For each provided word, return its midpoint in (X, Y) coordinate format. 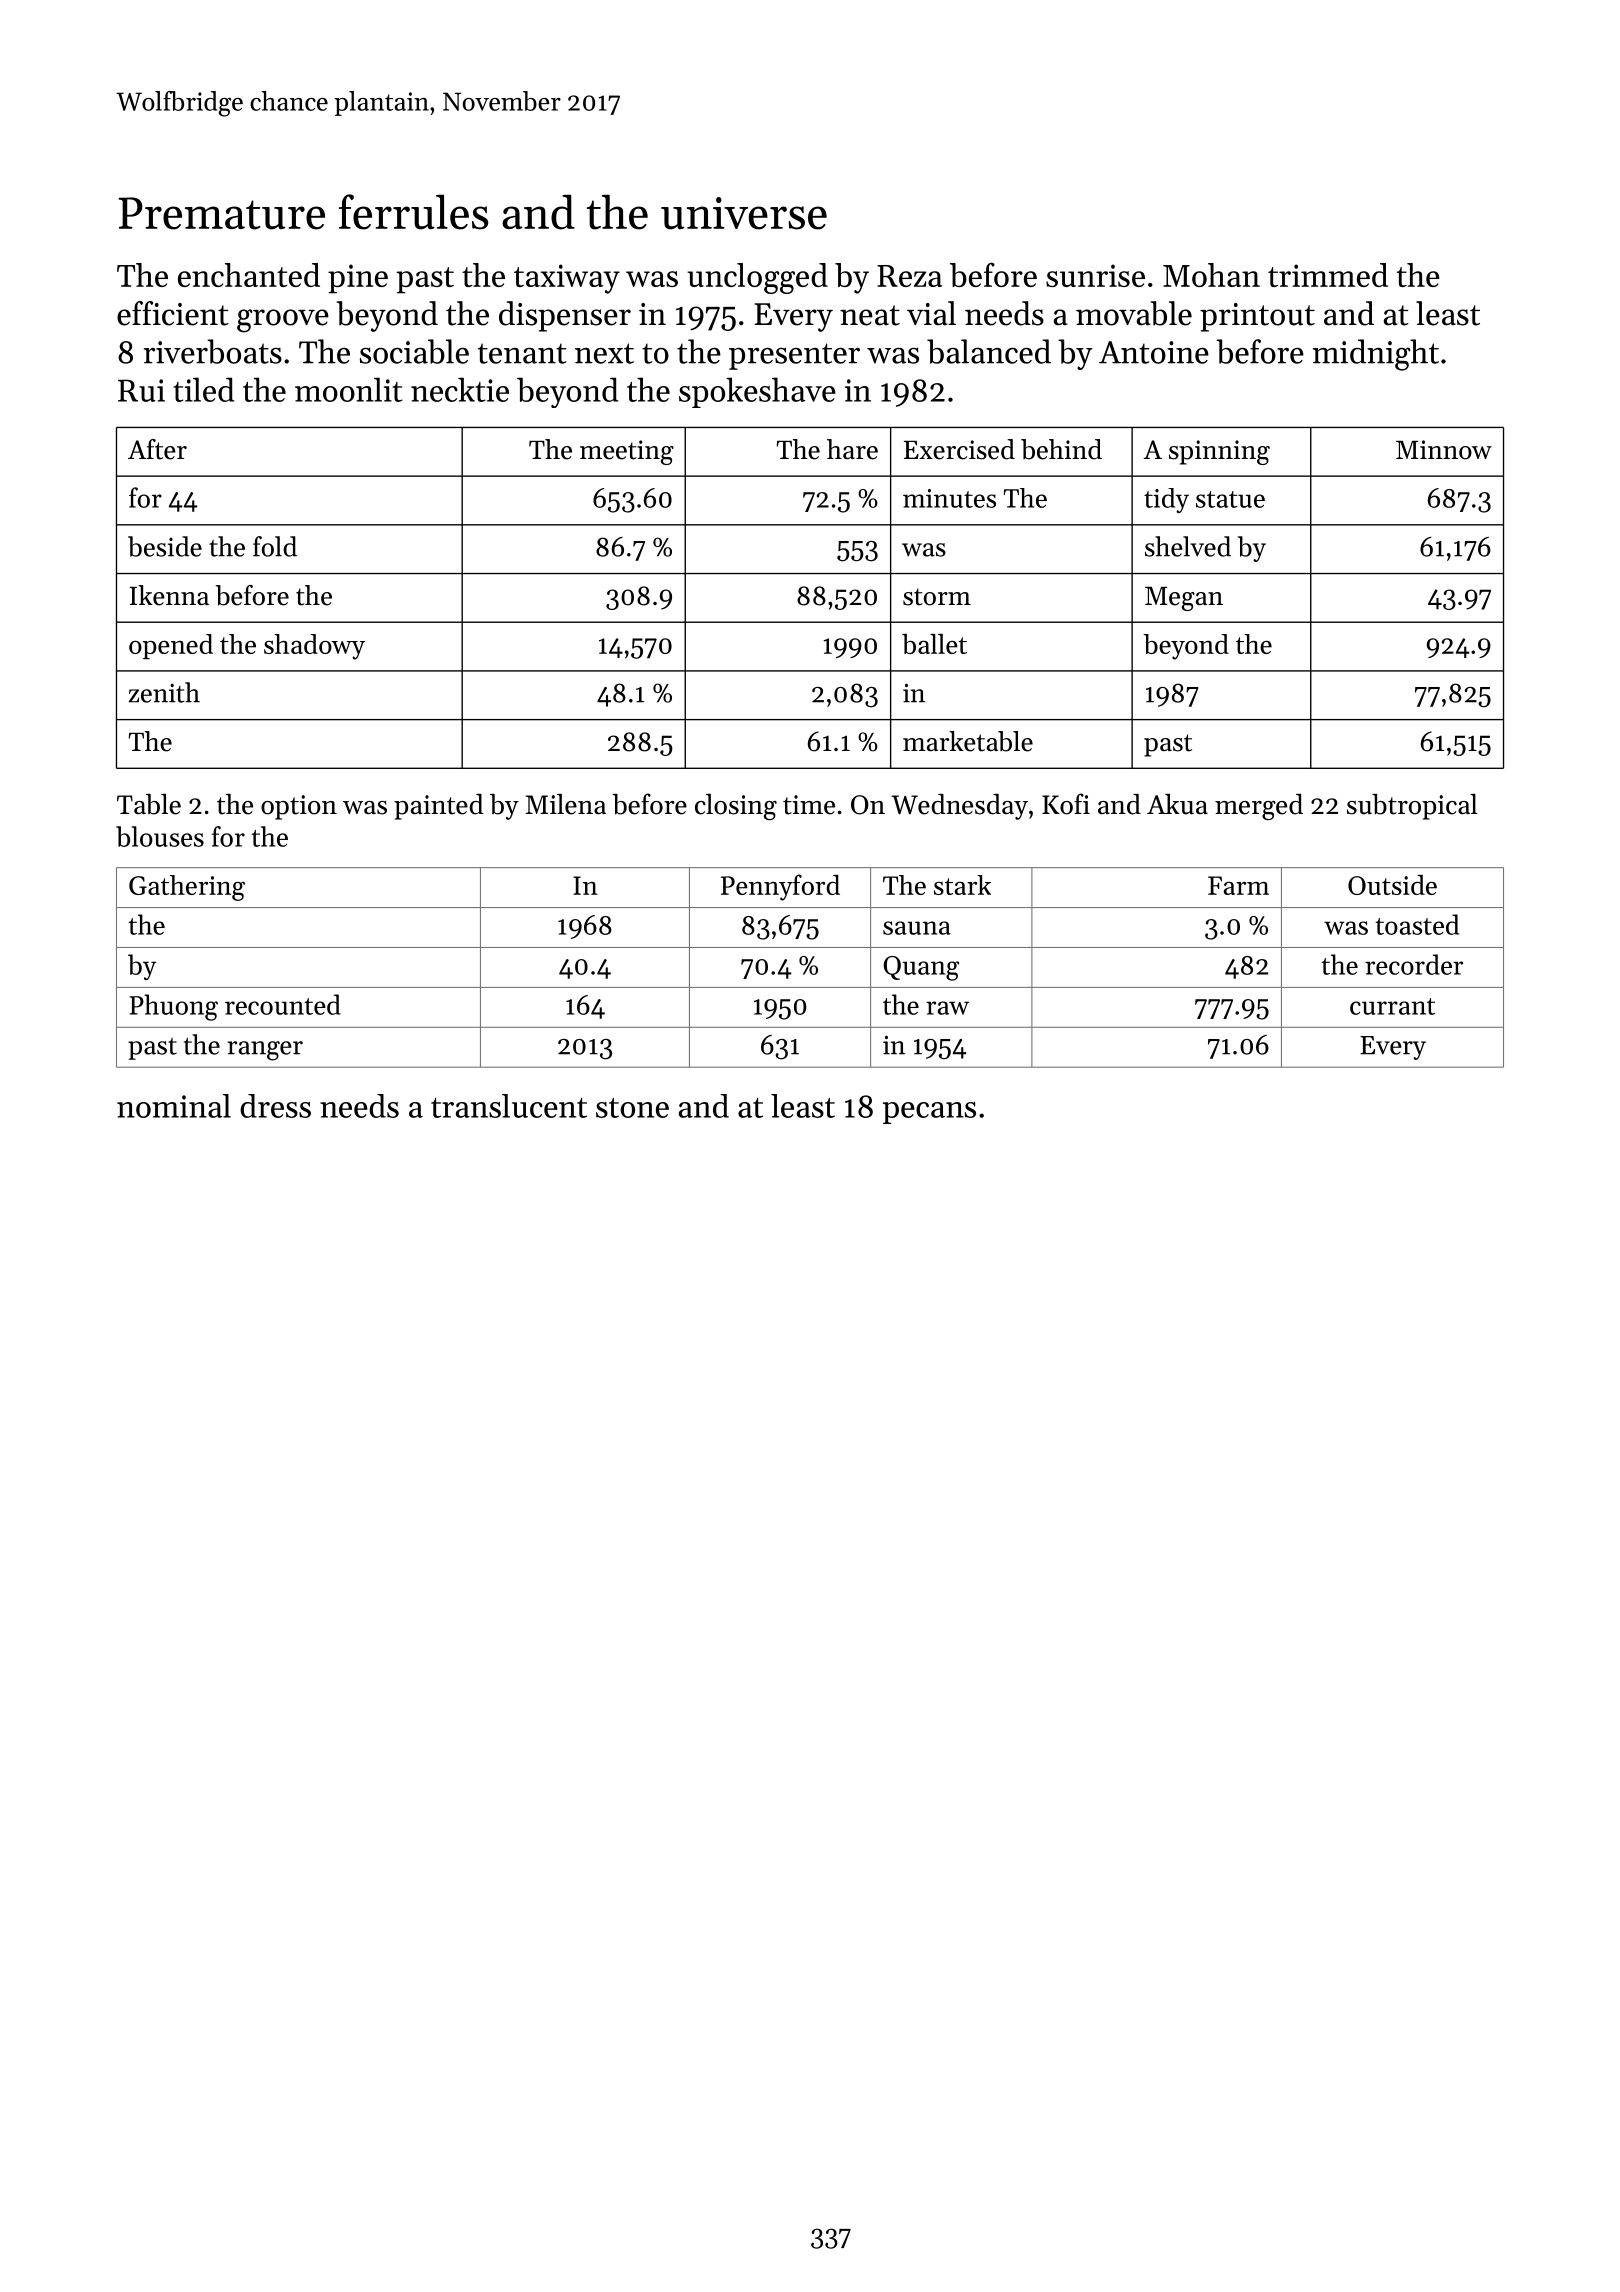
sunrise (1095, 275)
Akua (1177, 804)
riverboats (213, 351)
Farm (1238, 885)
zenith (164, 692)
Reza (909, 276)
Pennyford (780, 887)
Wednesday (959, 807)
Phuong (173, 1007)
